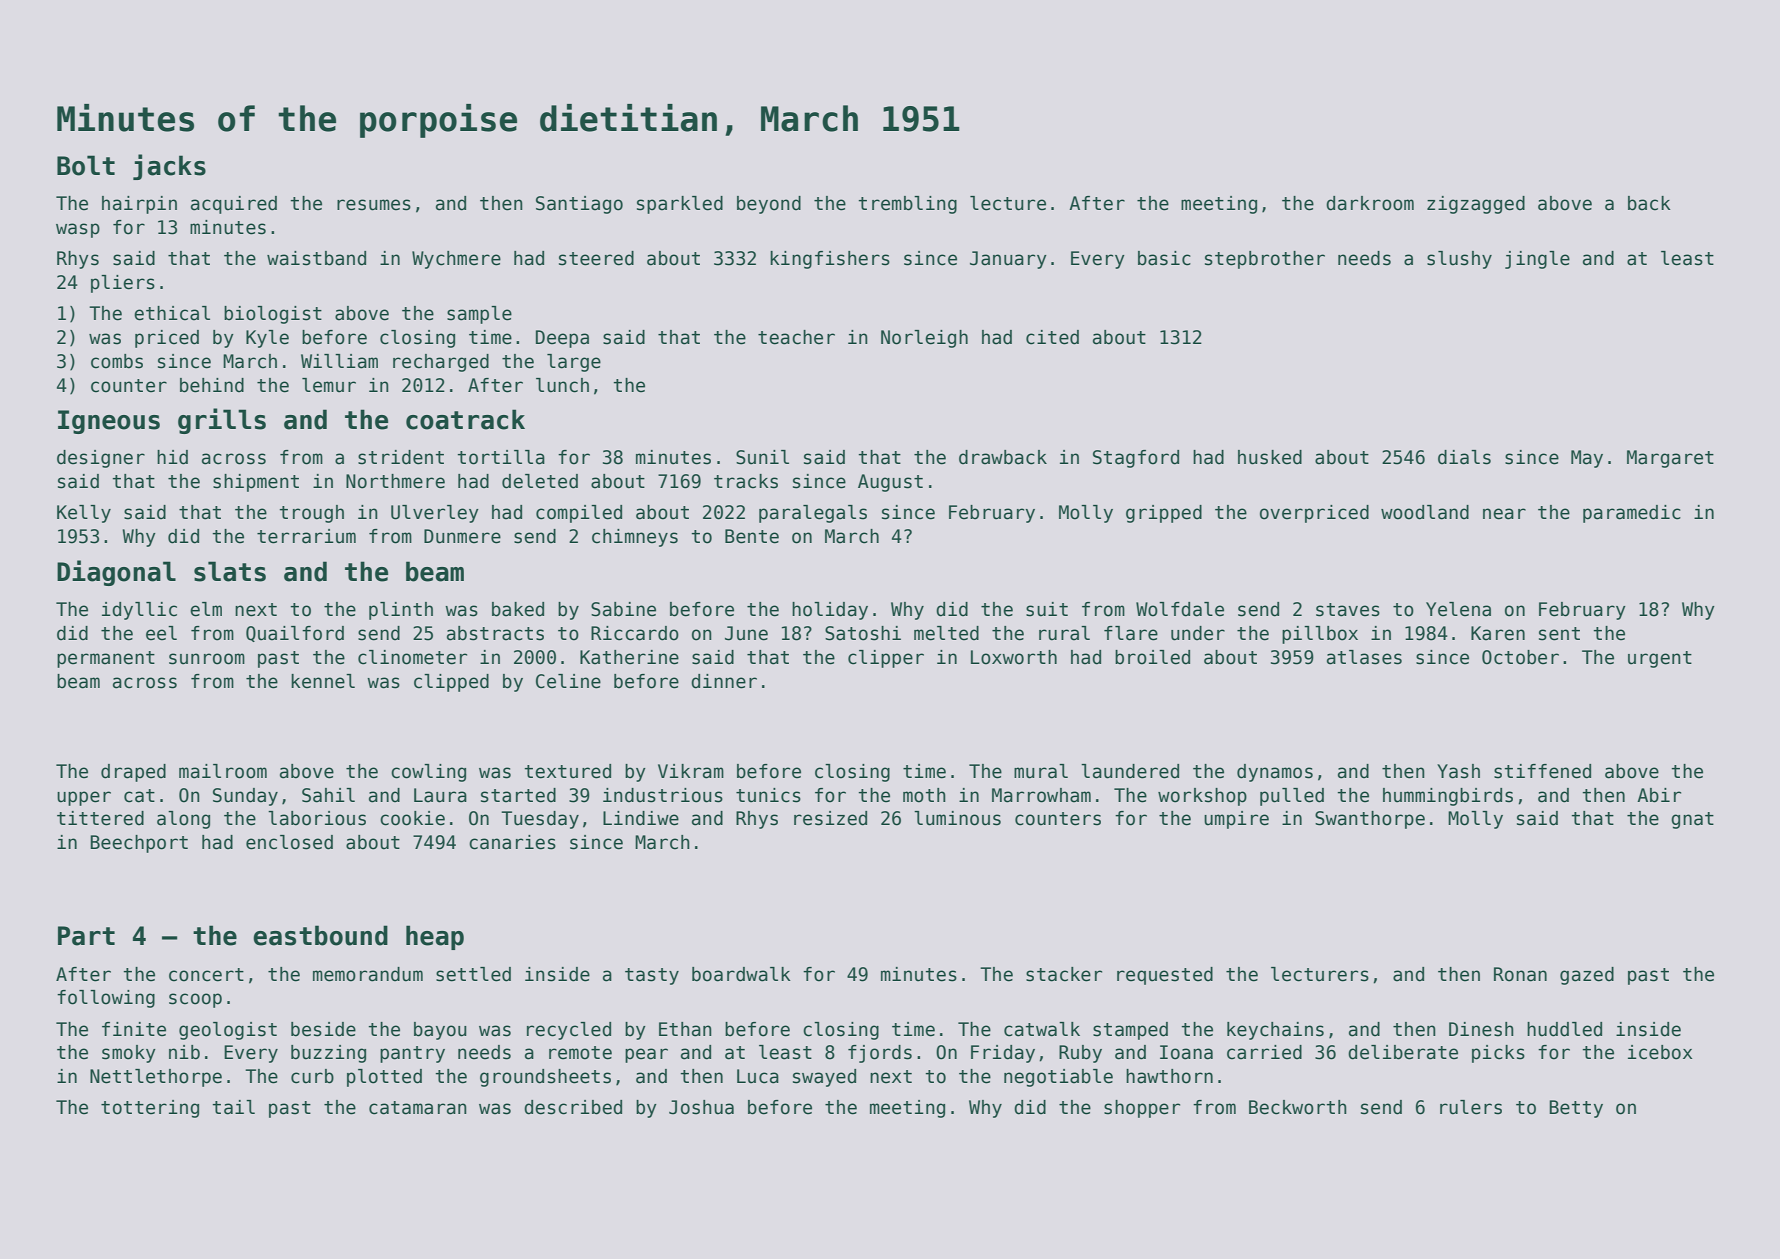 This image has width=1780, height=1259. Describe the element at coordinates (545, 1078) in the image. I see `groundsheets` at that location.
